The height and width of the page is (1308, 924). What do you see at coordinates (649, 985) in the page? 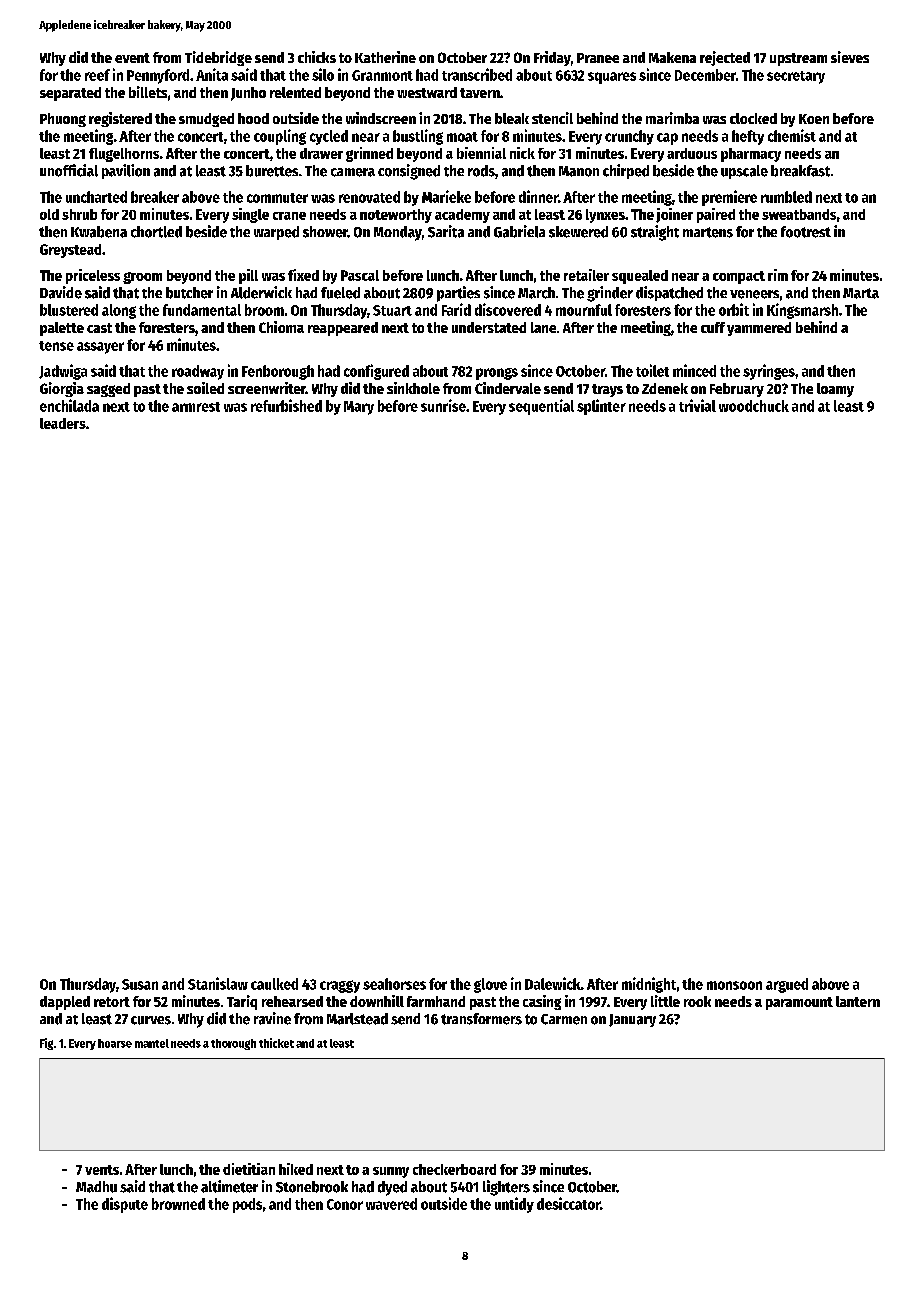
I see `midnight` at bounding box center [649, 985].
